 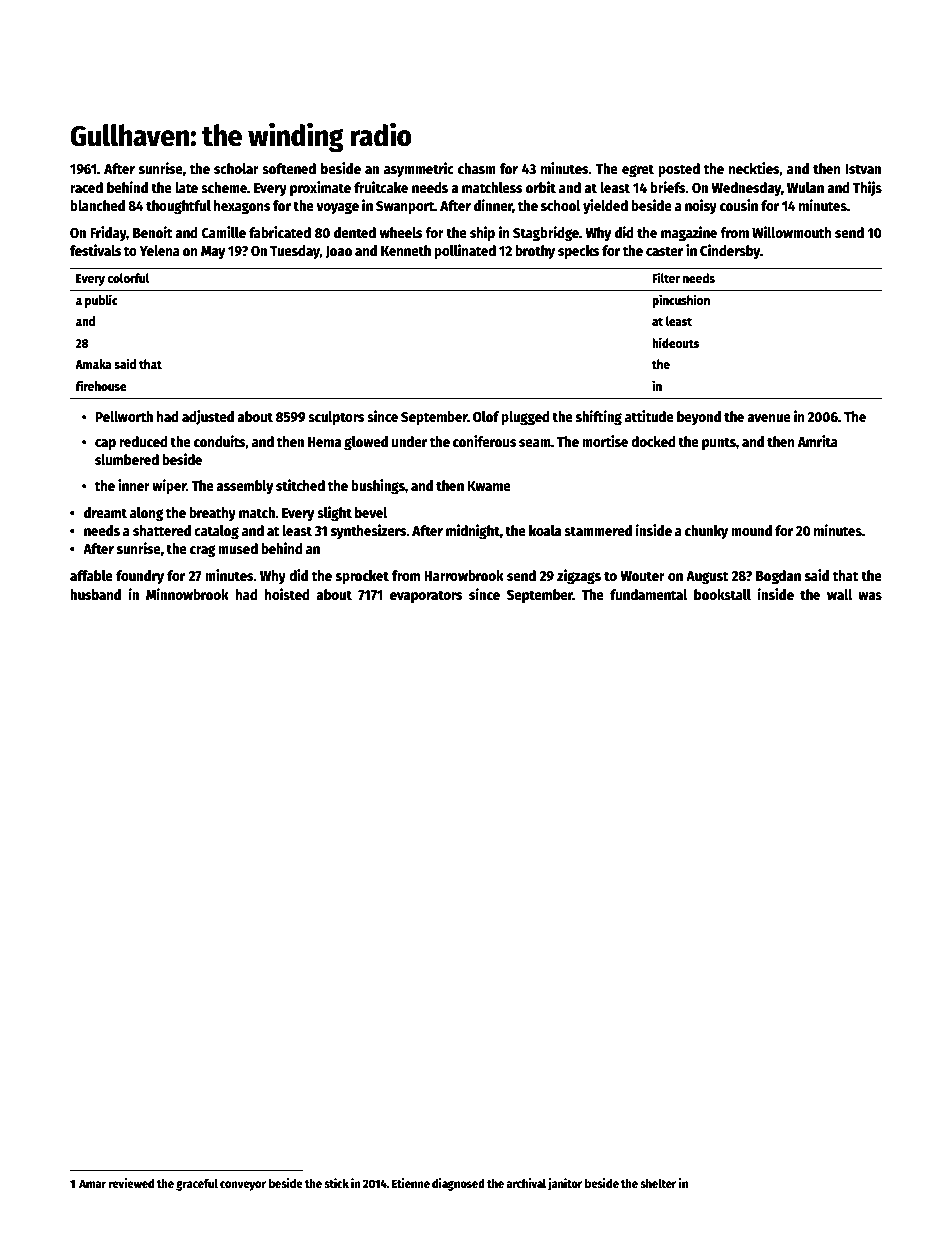 I want to click on conveyor, so click(x=243, y=1186).
